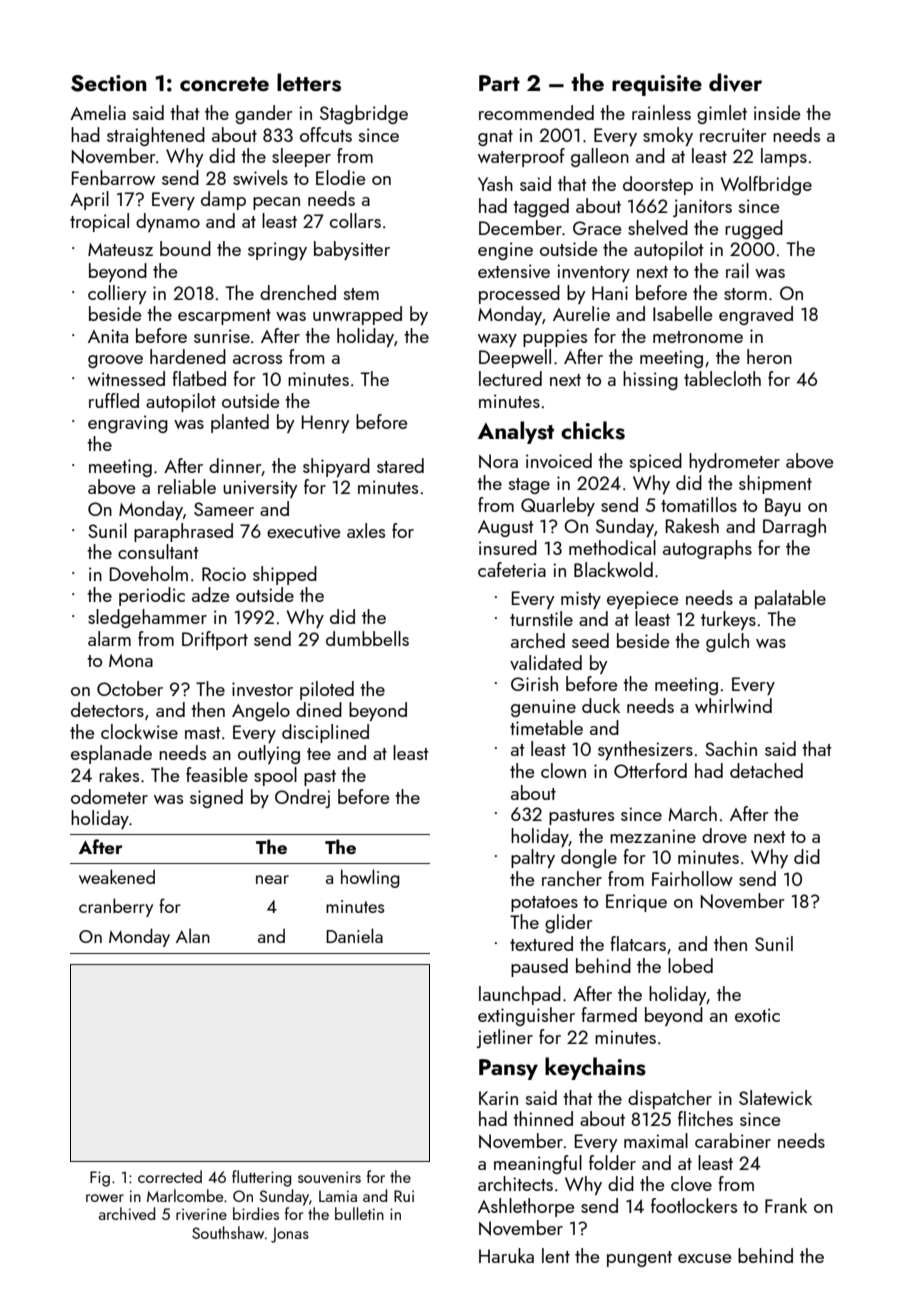 This page has width=908, height=1316. I want to click on babysitter, so click(352, 250).
